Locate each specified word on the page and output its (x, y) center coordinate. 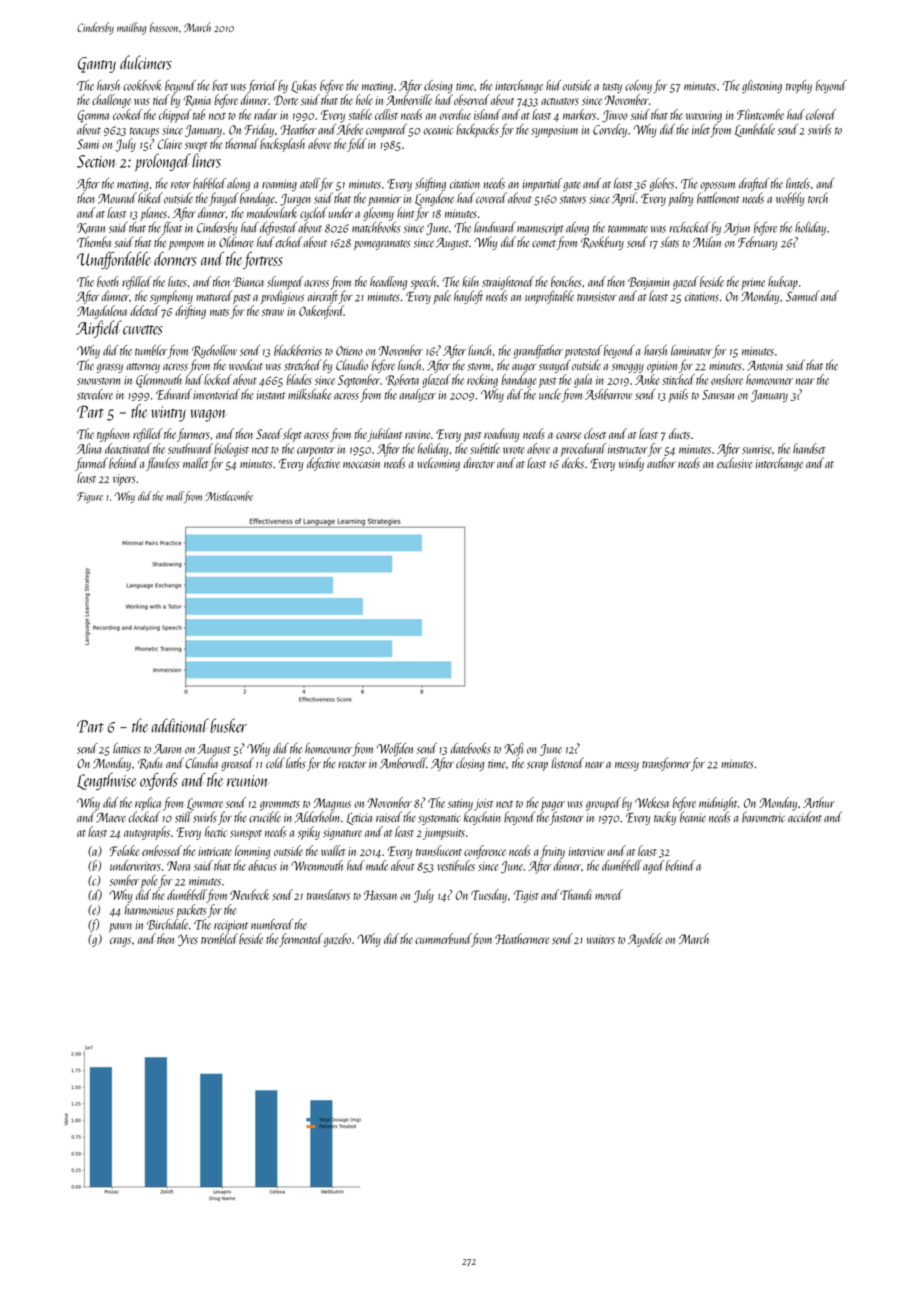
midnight (718, 804)
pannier (384, 200)
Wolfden (394, 749)
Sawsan (718, 395)
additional (180, 725)
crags (120, 942)
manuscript (540, 229)
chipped (175, 116)
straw (273, 312)
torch (818, 198)
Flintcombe (760, 114)
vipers (124, 480)
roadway (502, 435)
